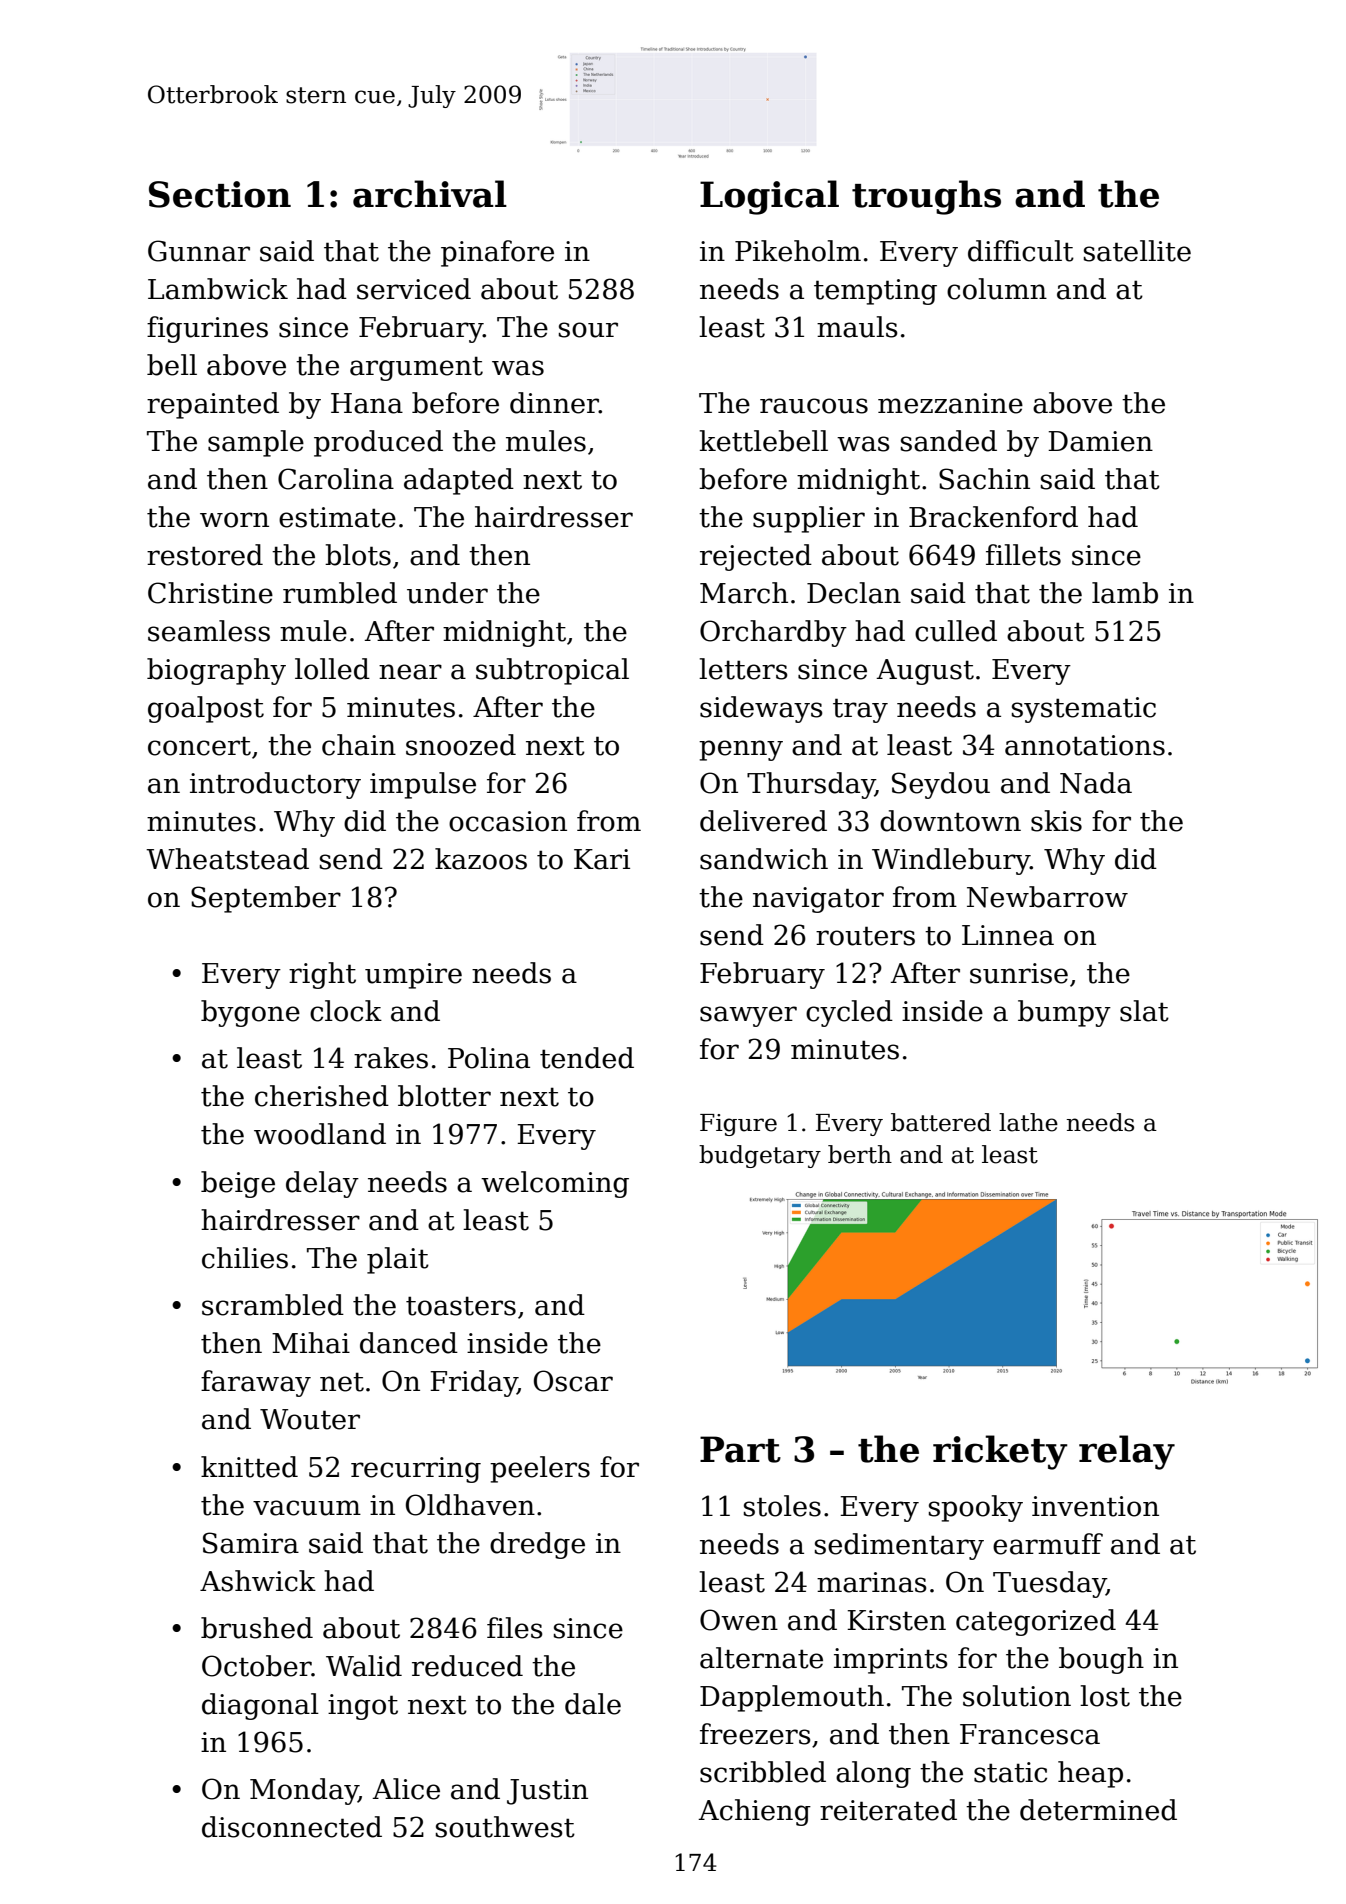 This document has height=1904, width=1346. I want to click on troughs, so click(926, 197).
